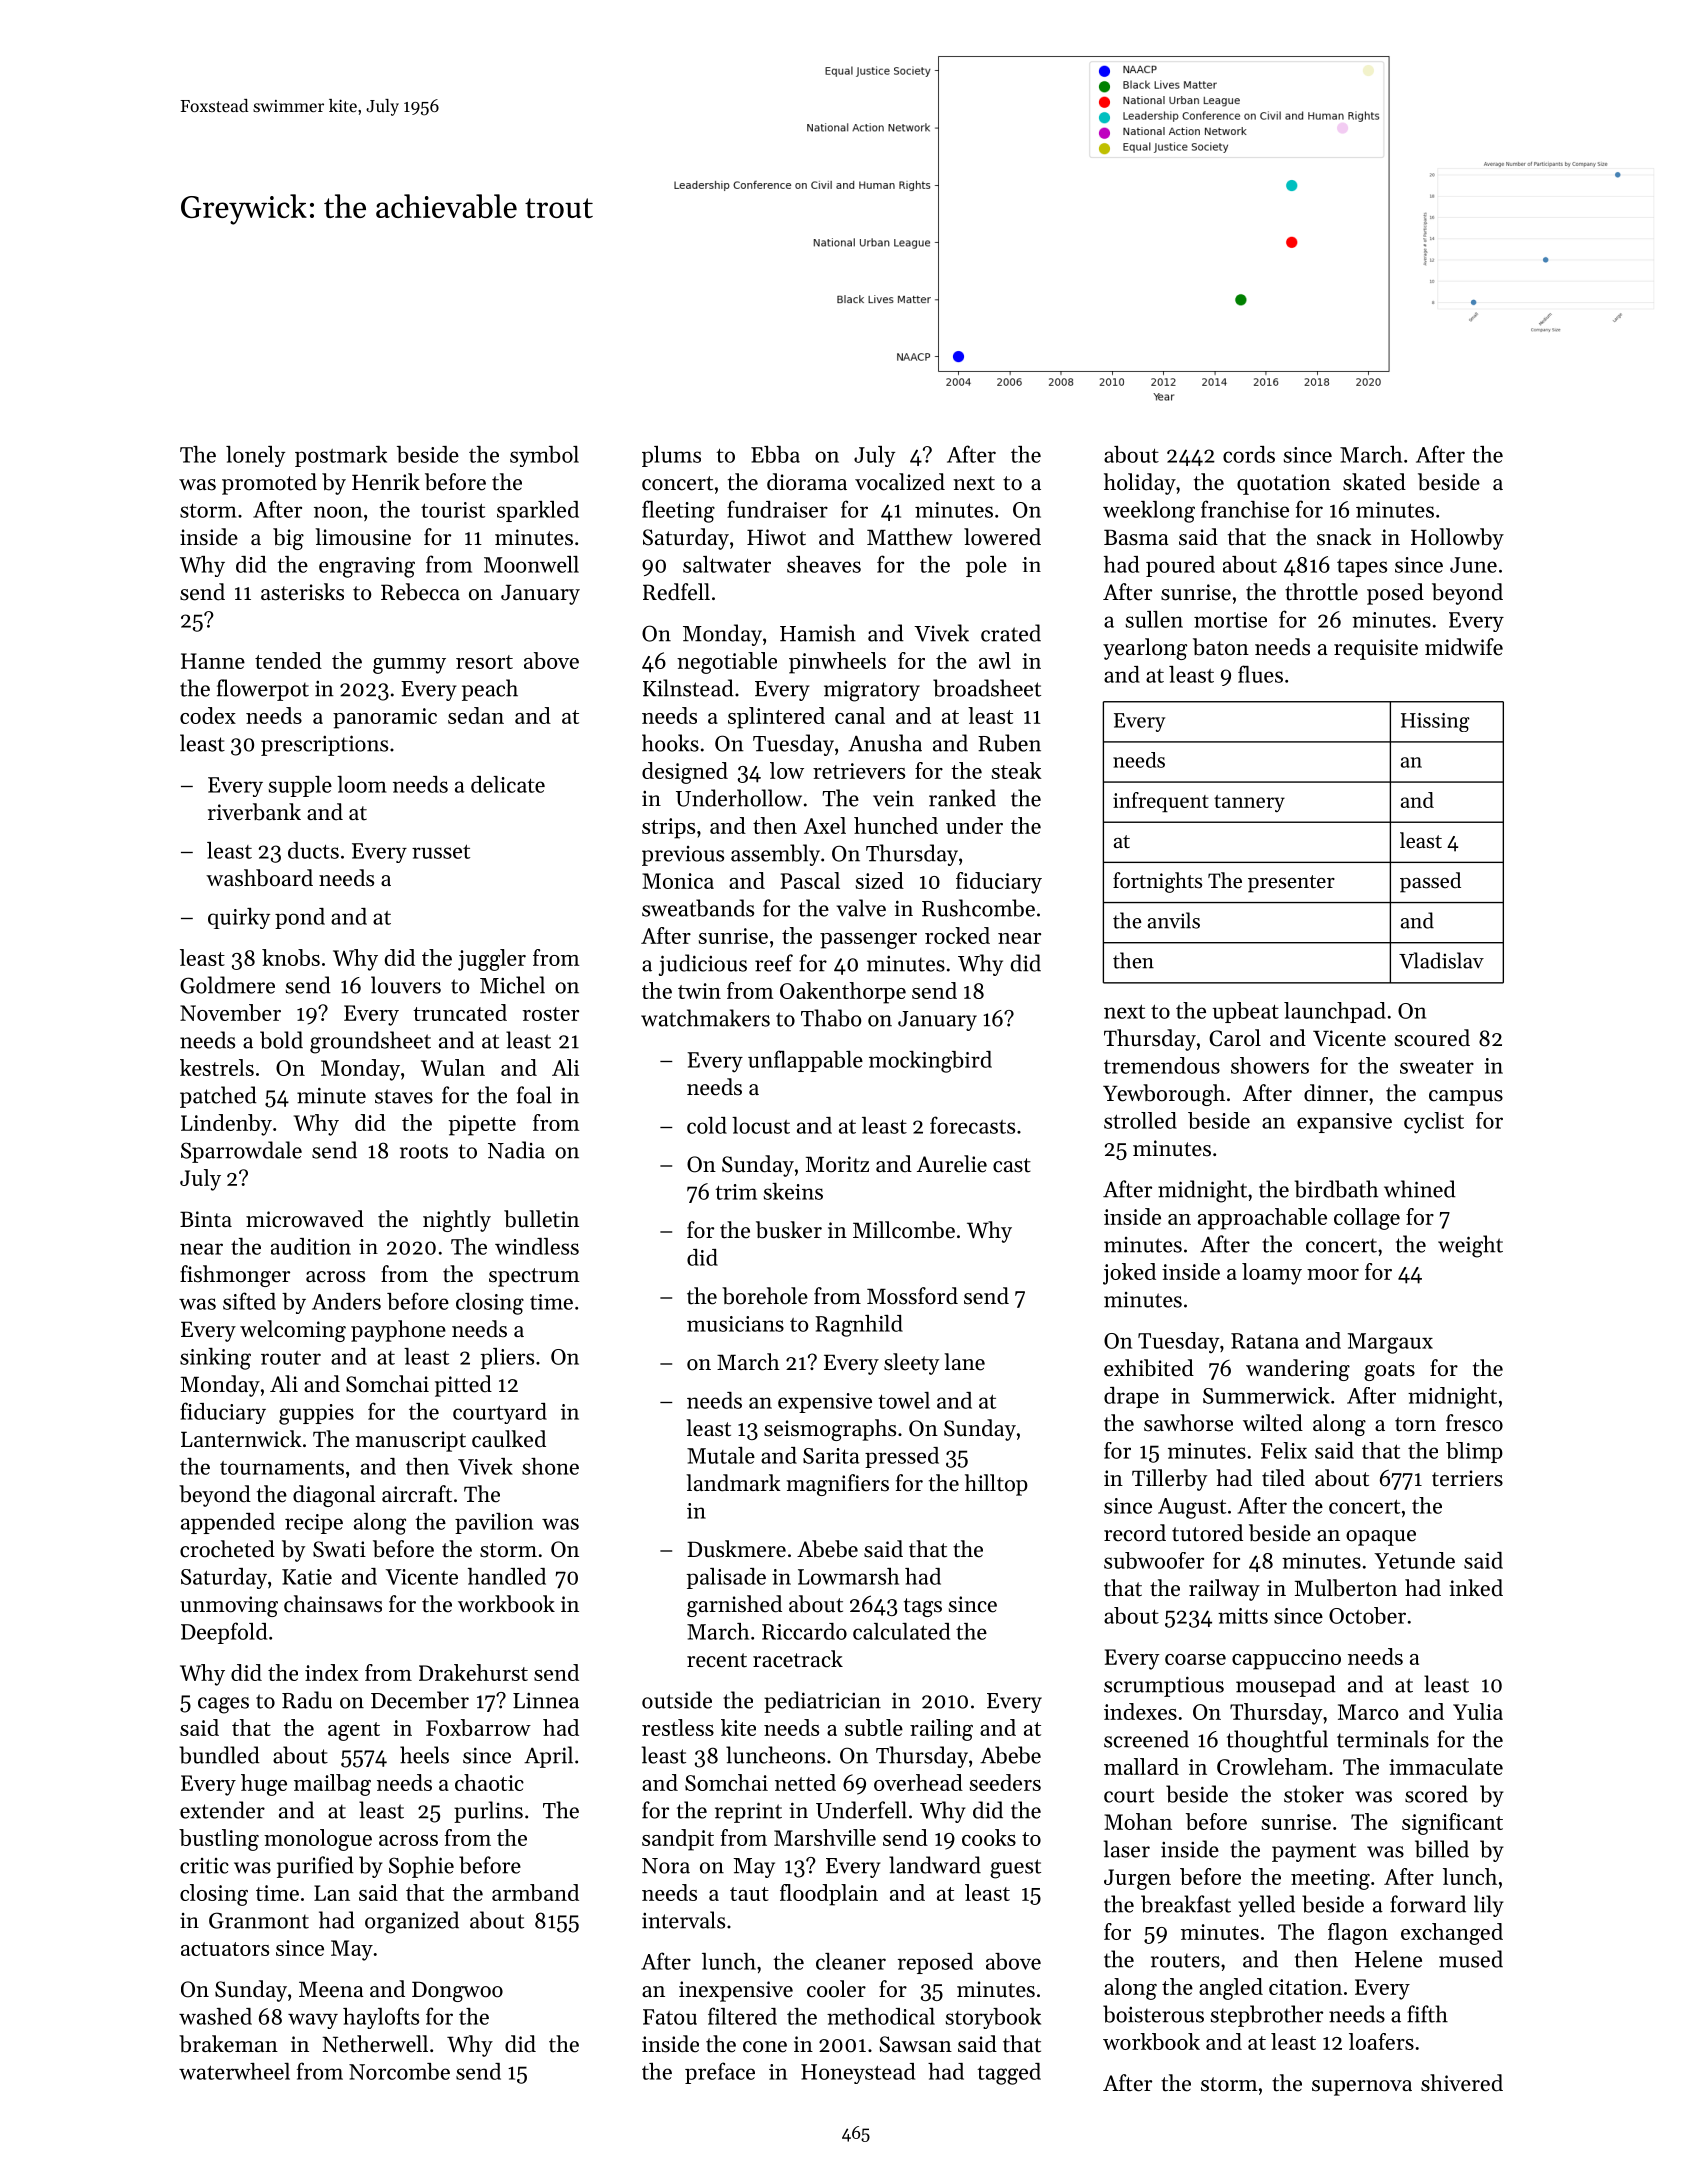 This document has height=2178, width=1683. I want to click on lowered, so click(1002, 537).
